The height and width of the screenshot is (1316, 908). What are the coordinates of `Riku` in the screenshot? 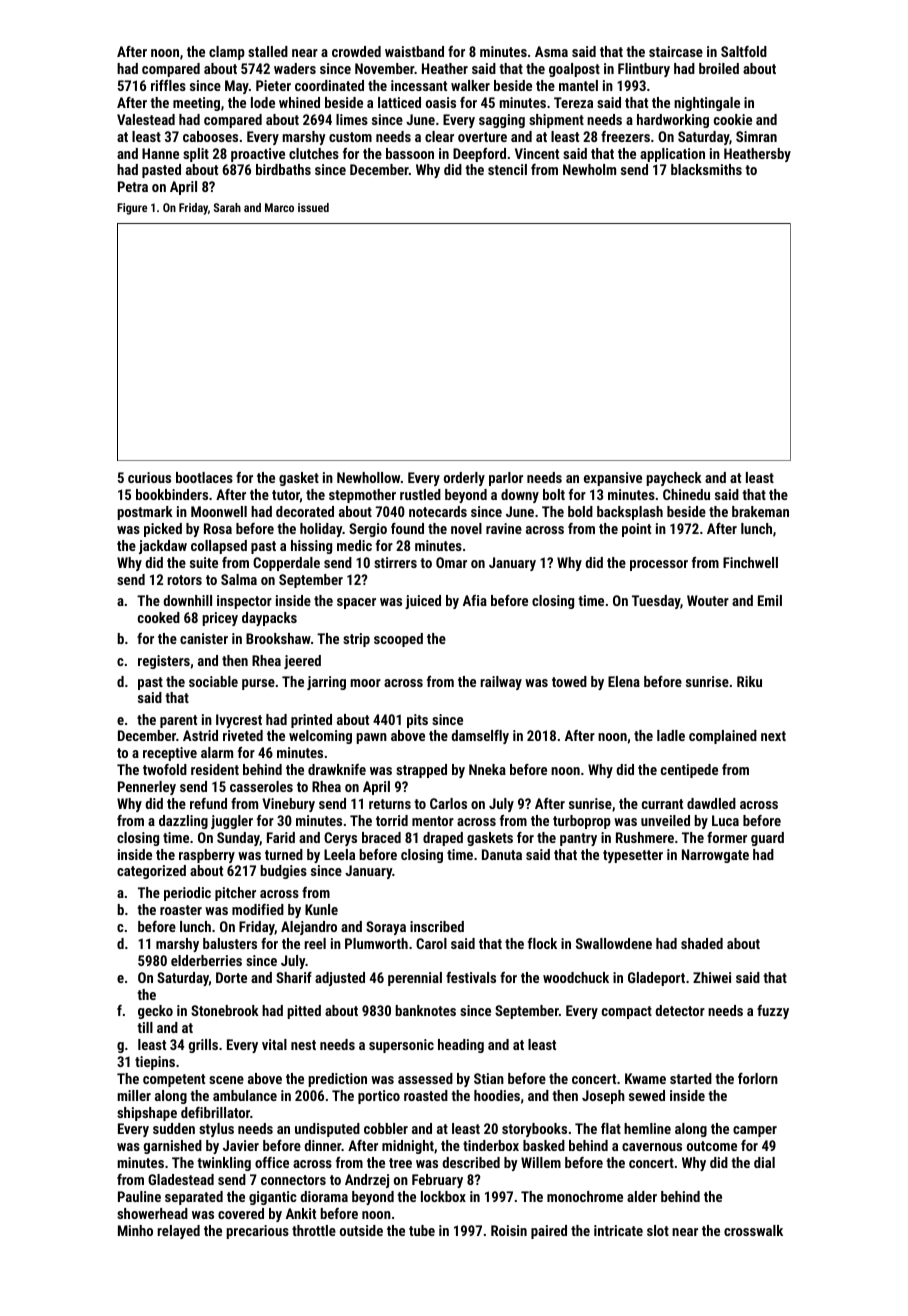 It's located at (749, 681).
